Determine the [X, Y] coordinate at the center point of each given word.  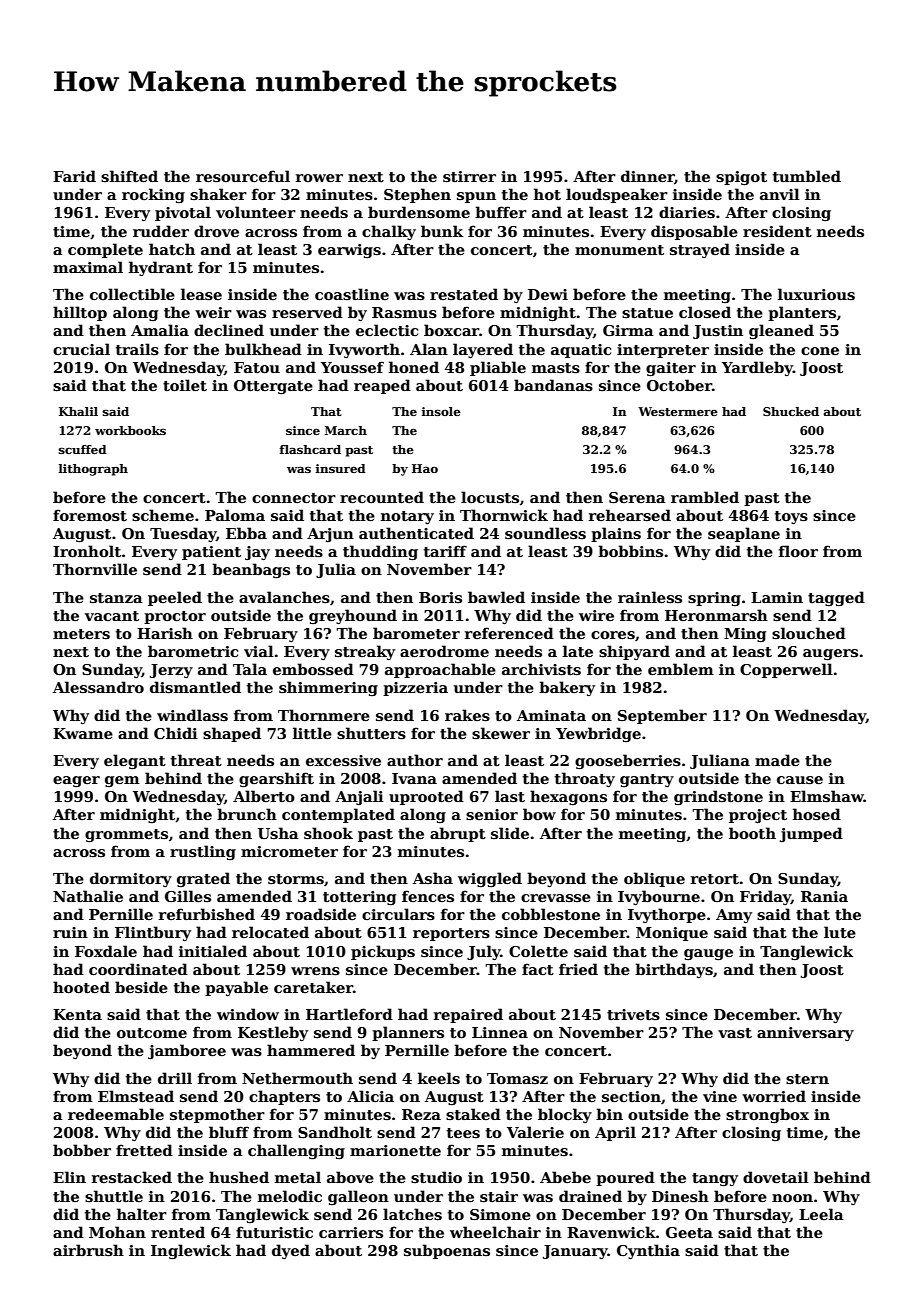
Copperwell [786, 670]
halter [142, 1214]
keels [439, 1078]
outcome [152, 1033]
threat [196, 760]
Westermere [678, 411]
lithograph [93, 470]
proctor [175, 617]
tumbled [807, 176]
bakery [567, 688]
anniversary [805, 1034]
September [662, 716]
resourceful [243, 176]
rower [319, 178]
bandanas [553, 385]
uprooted [426, 797]
